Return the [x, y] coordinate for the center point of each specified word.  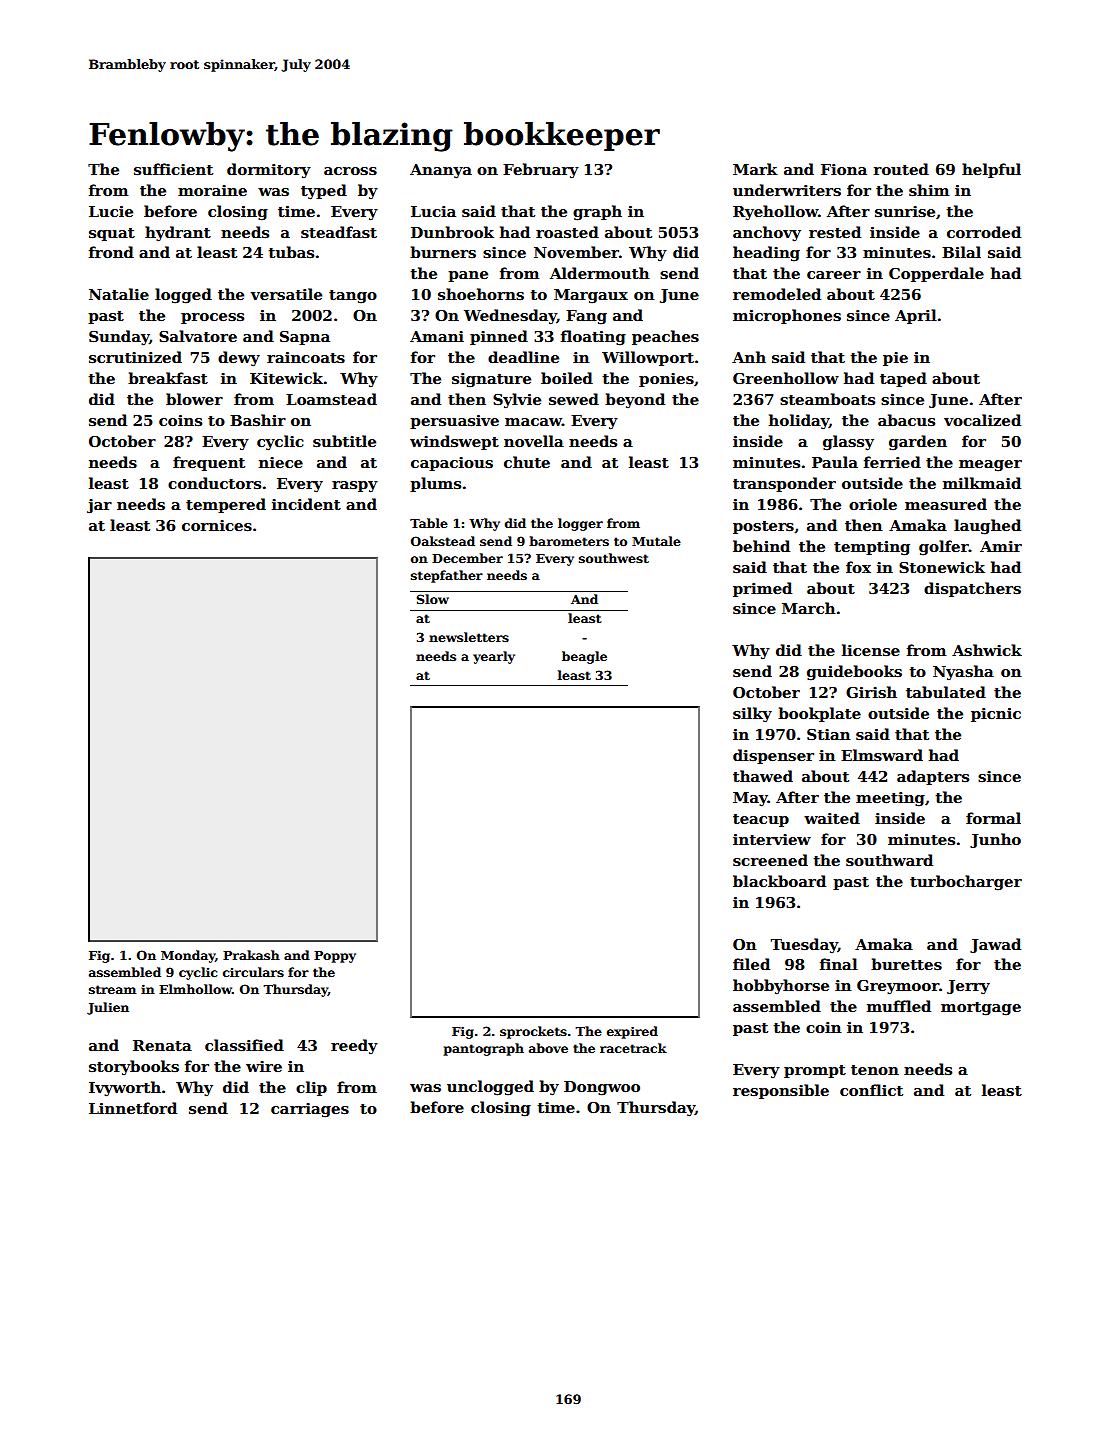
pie [895, 359]
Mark [755, 169]
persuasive [454, 422]
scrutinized [135, 357]
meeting [890, 799]
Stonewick [942, 567]
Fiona [844, 169]
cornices [217, 526]
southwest [614, 558]
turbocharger [966, 883]
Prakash [251, 955]
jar [99, 506]
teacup [761, 820]
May [750, 799]
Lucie [111, 211]
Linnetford [133, 1108]
